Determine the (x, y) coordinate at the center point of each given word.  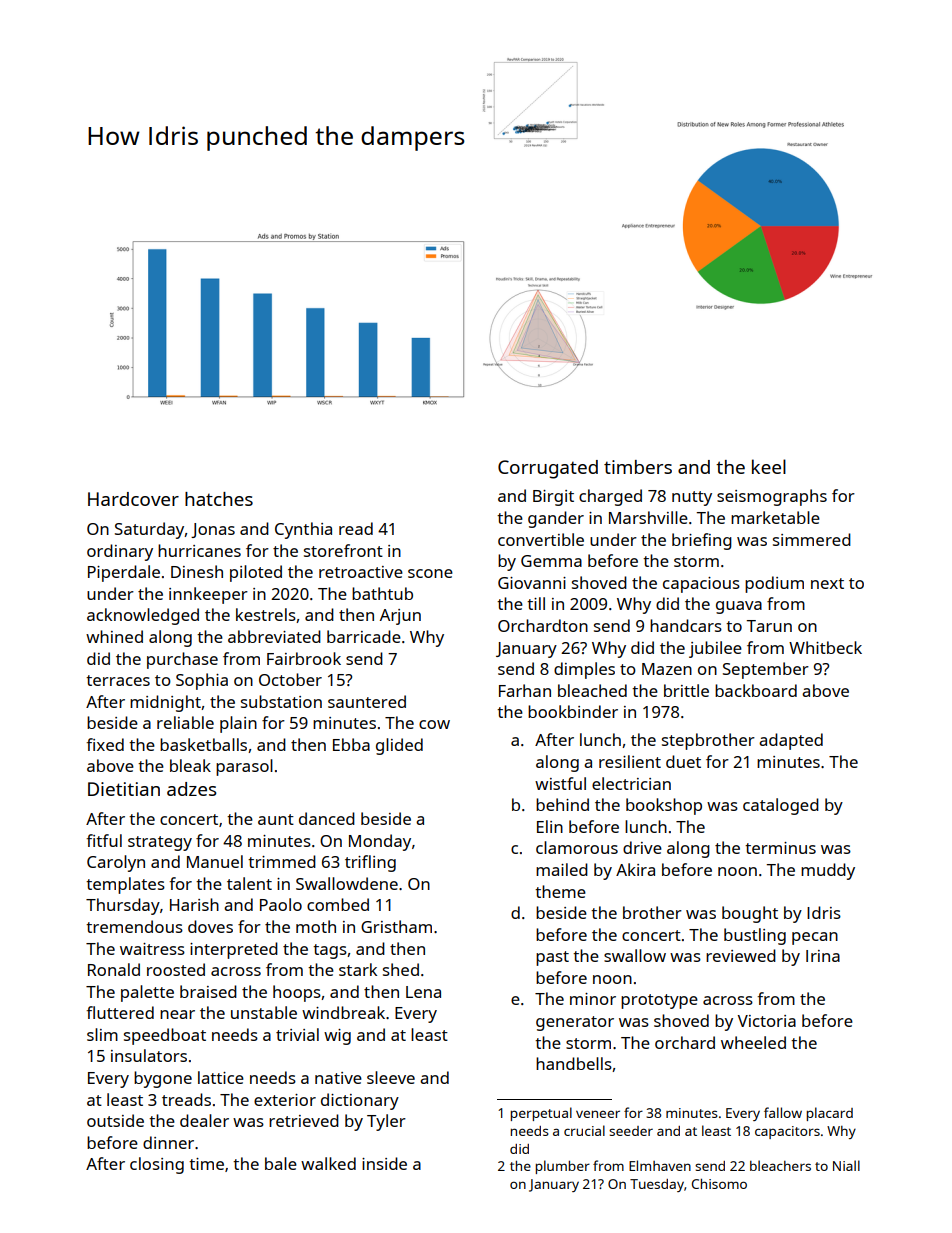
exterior (285, 1100)
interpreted (234, 950)
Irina (823, 956)
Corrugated (548, 469)
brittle (686, 690)
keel (769, 466)
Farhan (525, 690)
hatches (219, 499)
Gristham (396, 926)
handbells (574, 1063)
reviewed (741, 955)
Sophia (202, 681)
